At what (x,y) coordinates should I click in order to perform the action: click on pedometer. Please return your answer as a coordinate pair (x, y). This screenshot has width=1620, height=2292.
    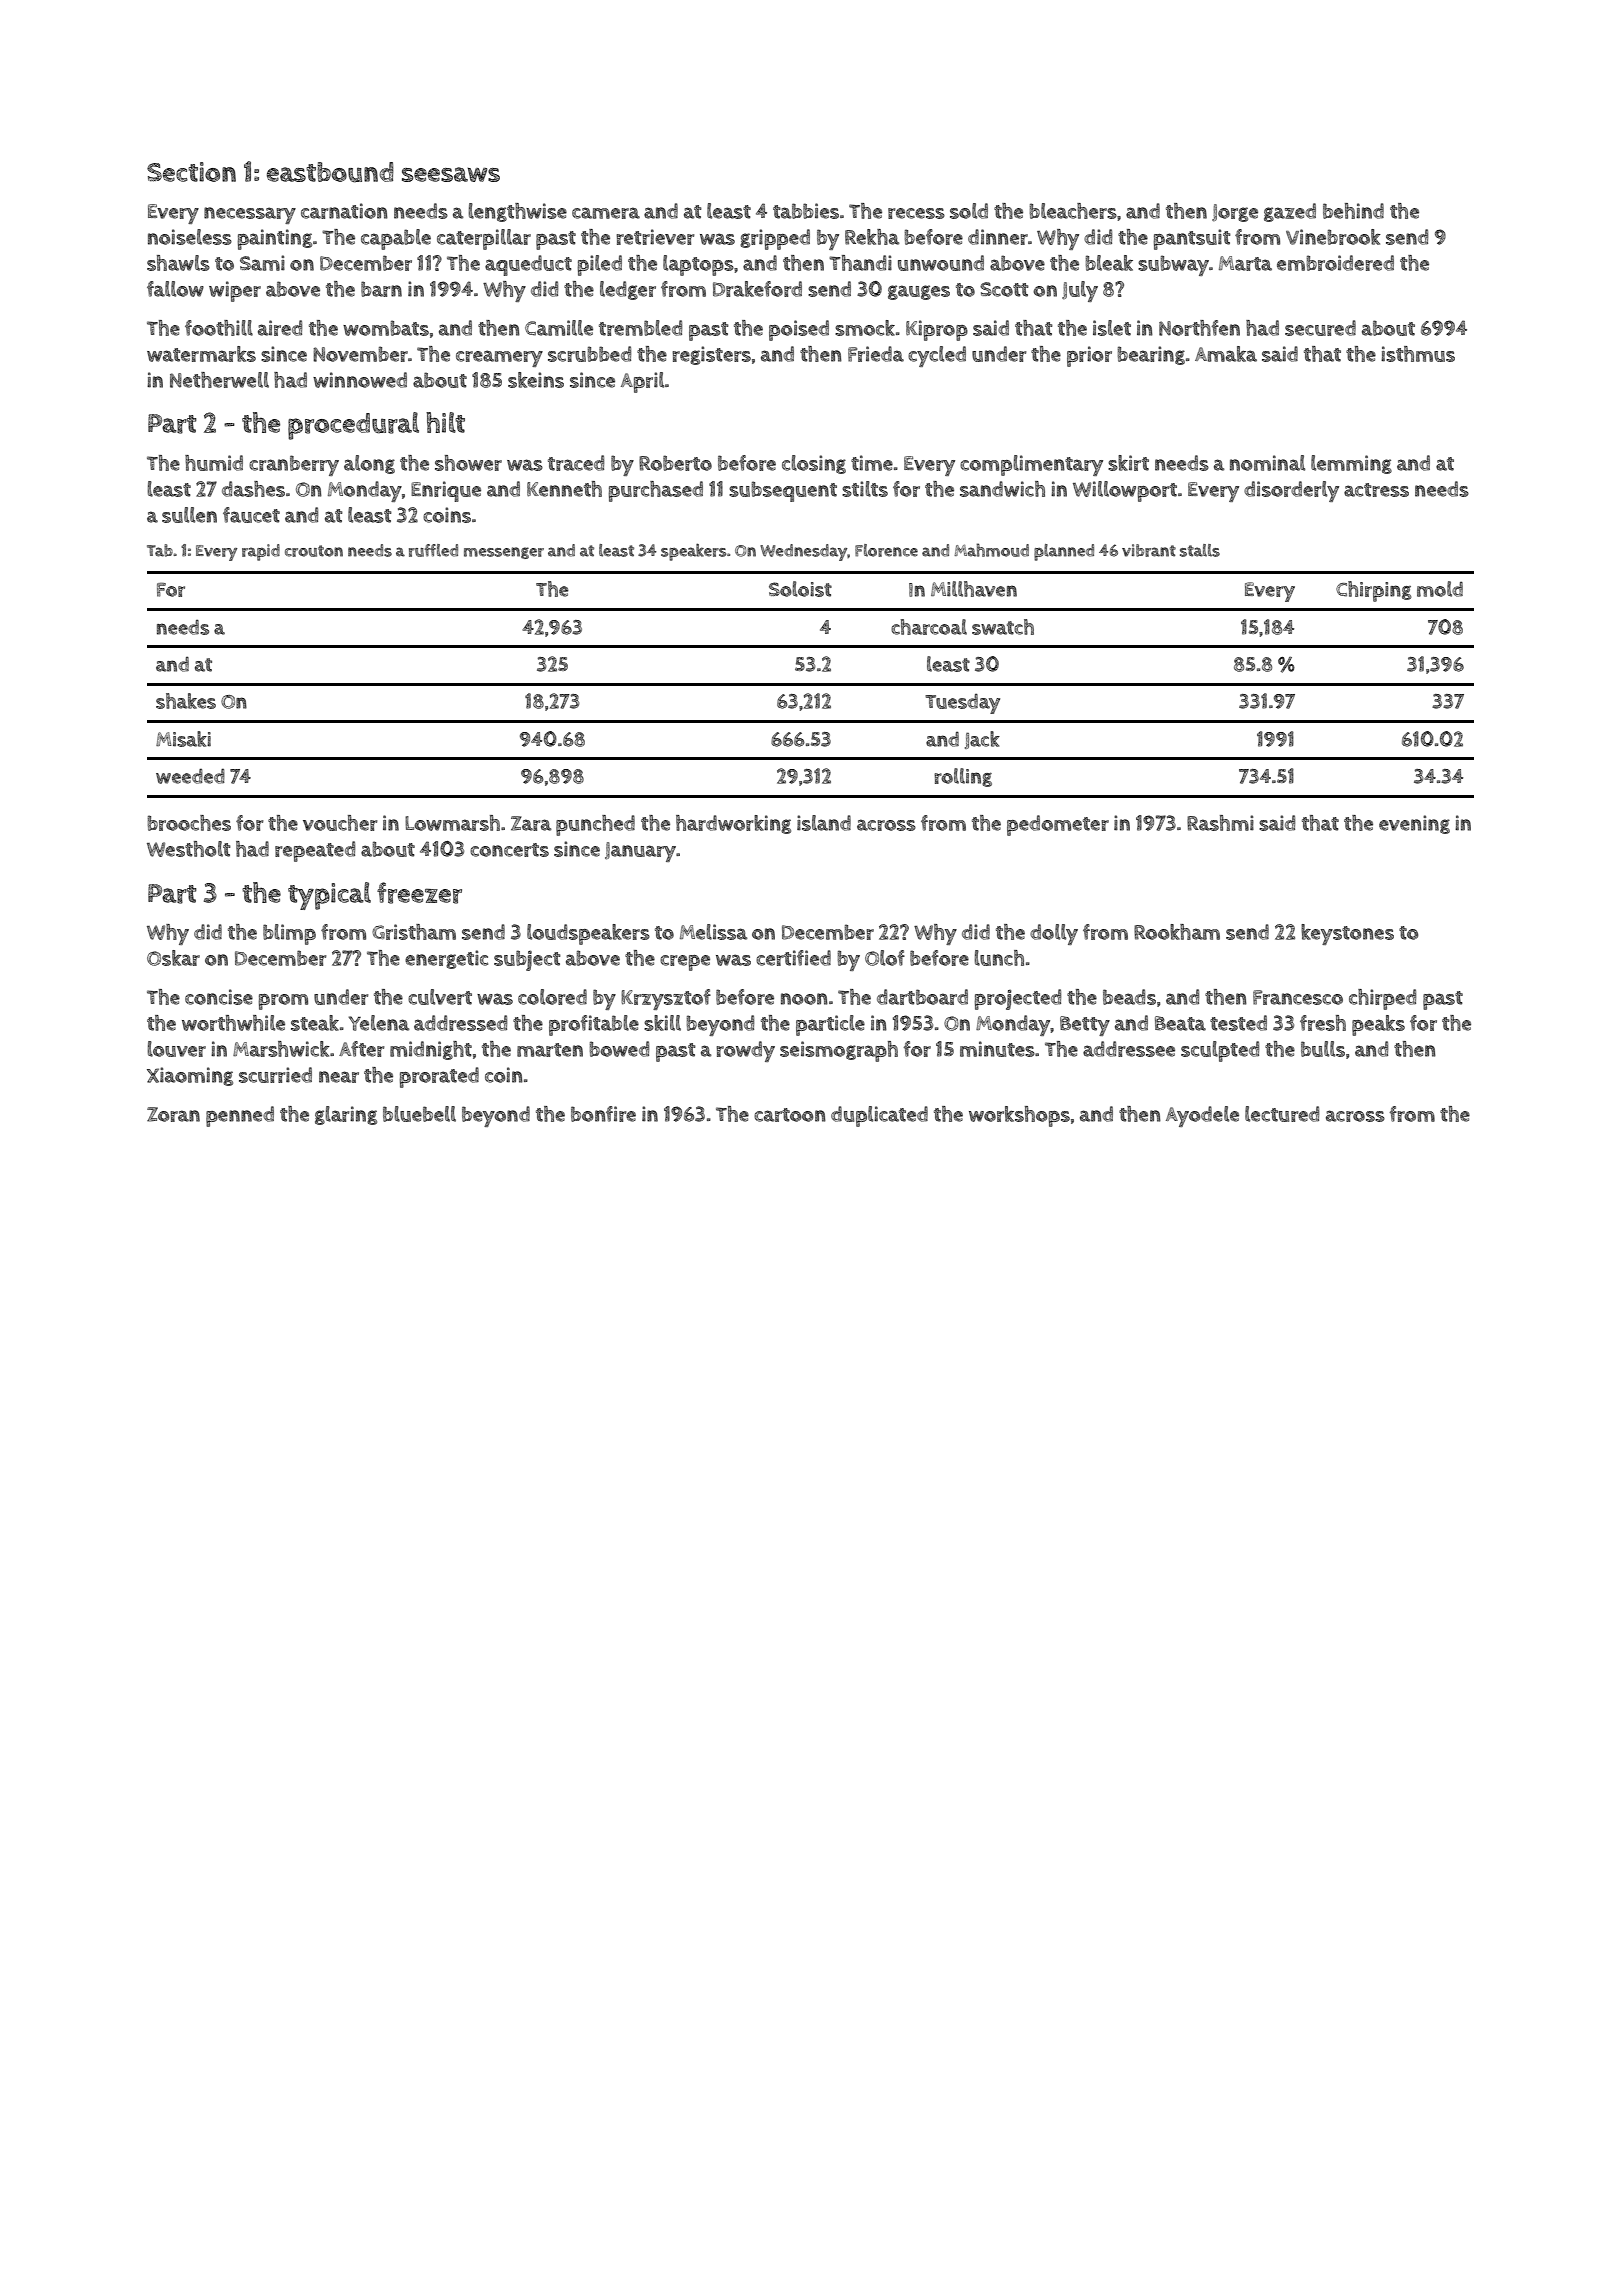
    Looking at the image, I should click on (1058, 825).
